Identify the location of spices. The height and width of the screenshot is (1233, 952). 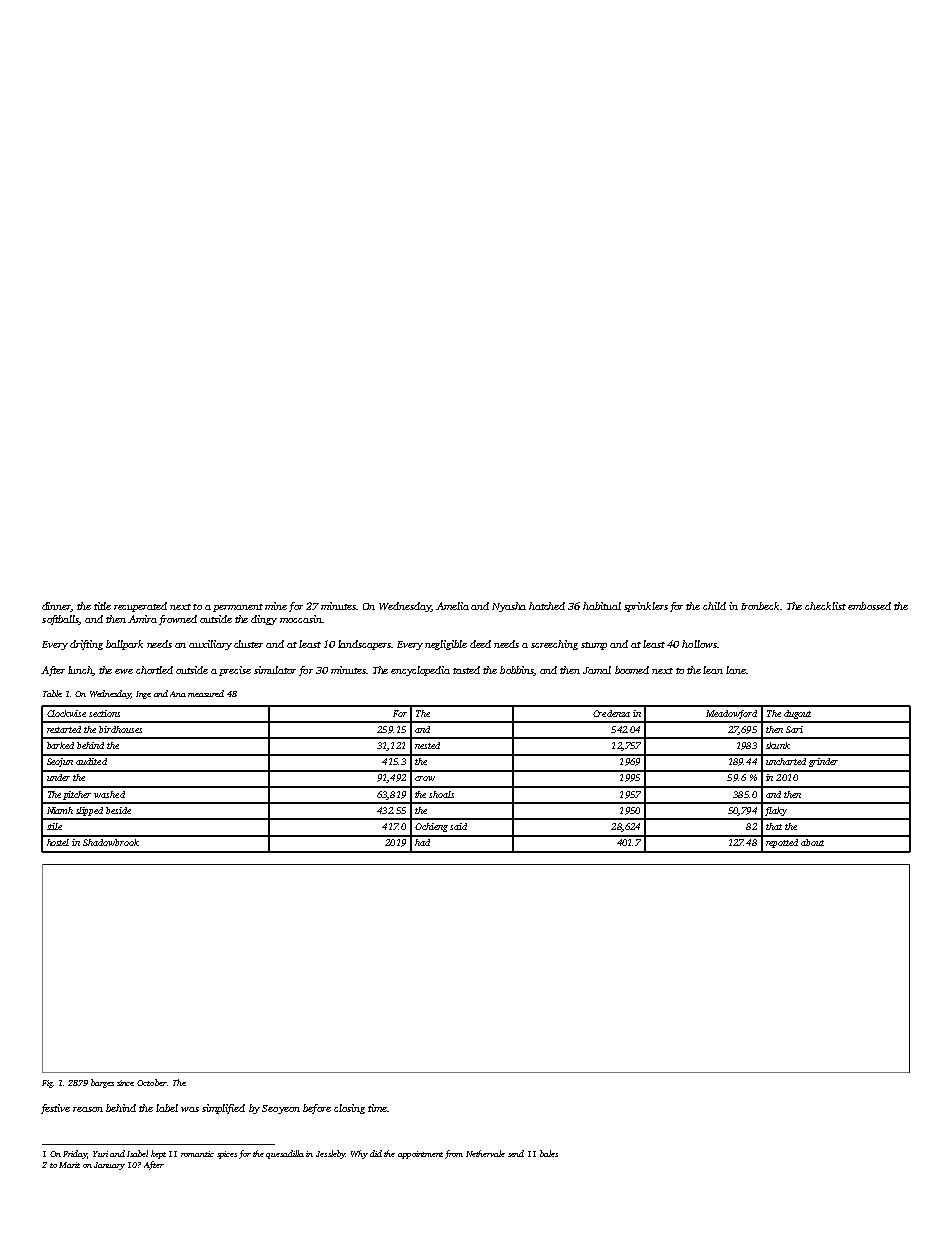
(227, 1155).
